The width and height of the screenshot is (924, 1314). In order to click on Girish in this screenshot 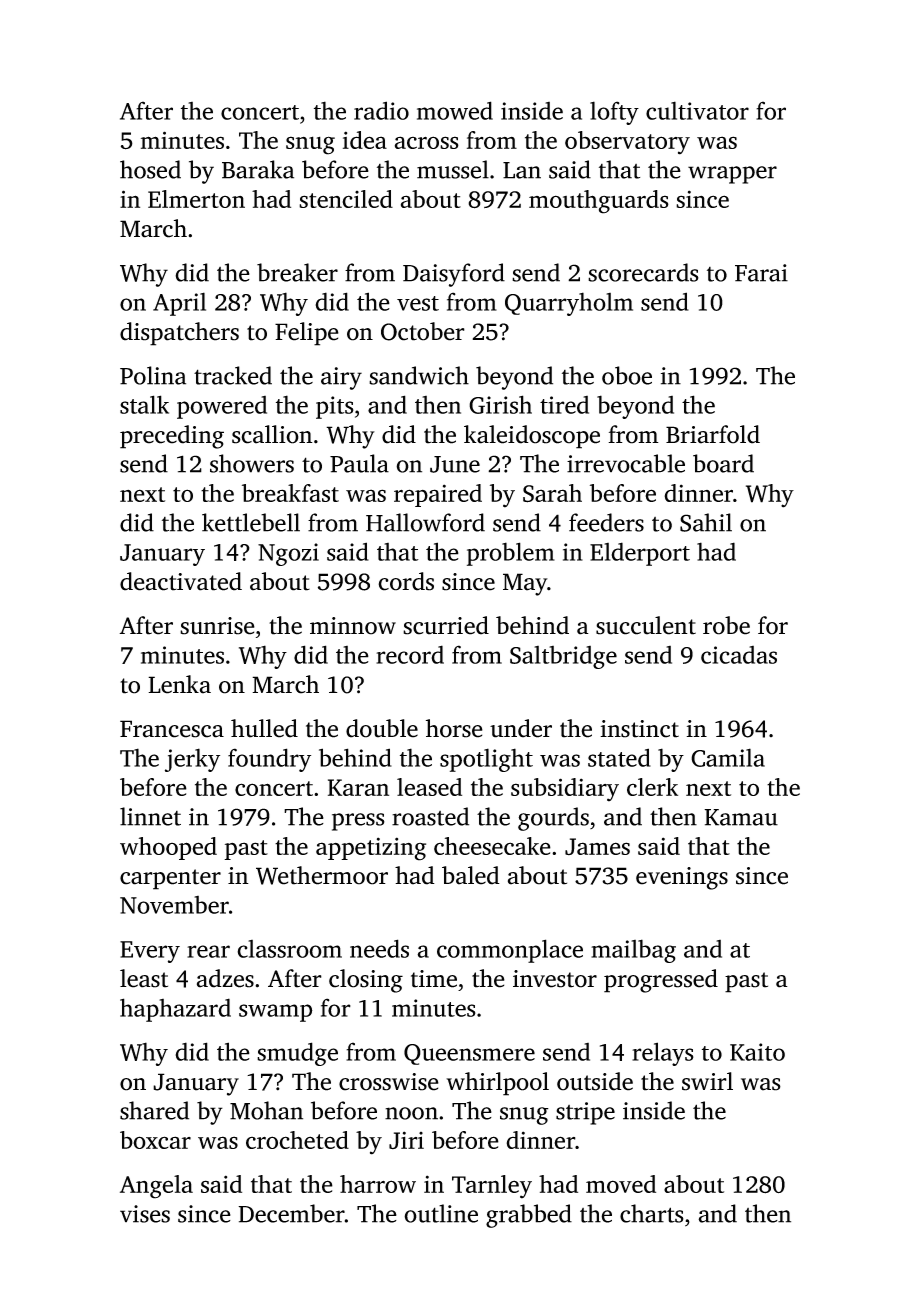, I will do `click(500, 404)`.
